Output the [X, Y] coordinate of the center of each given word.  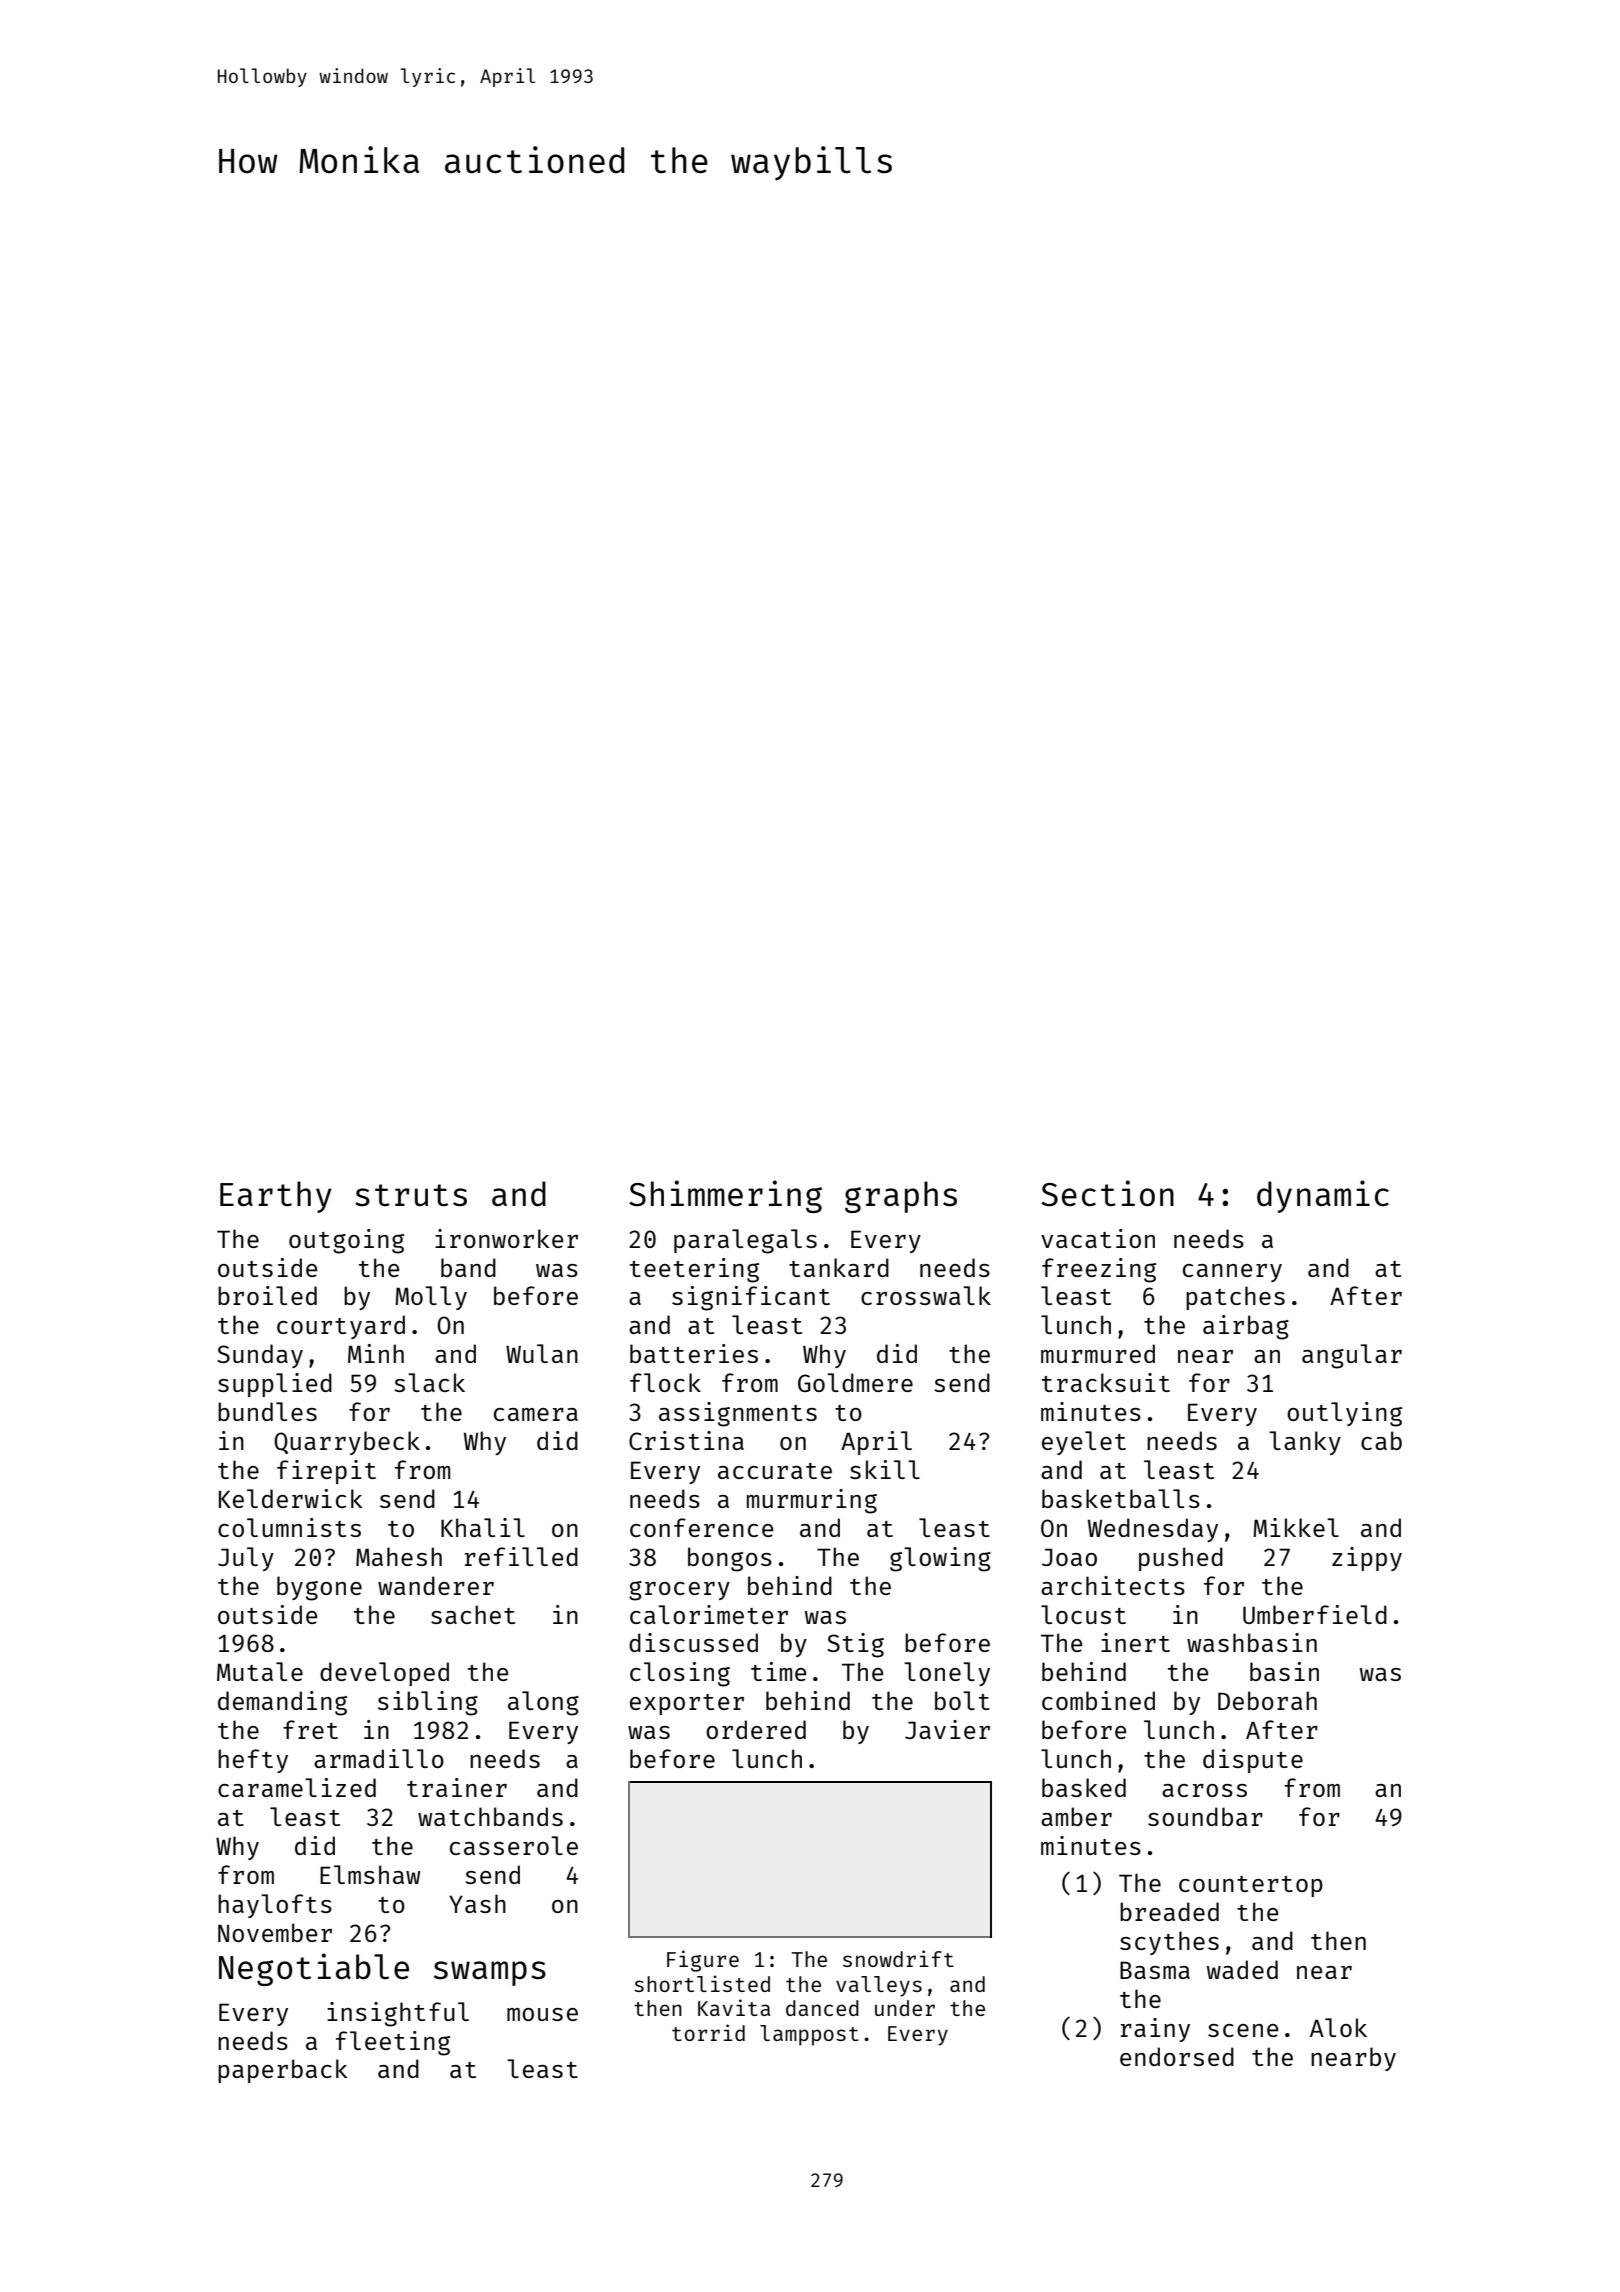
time [778, 1671]
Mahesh [399, 1556]
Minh [376, 1353]
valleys [879, 1986]
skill [885, 1469]
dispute [1253, 1761]
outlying [1344, 1414]
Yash [477, 1903]
